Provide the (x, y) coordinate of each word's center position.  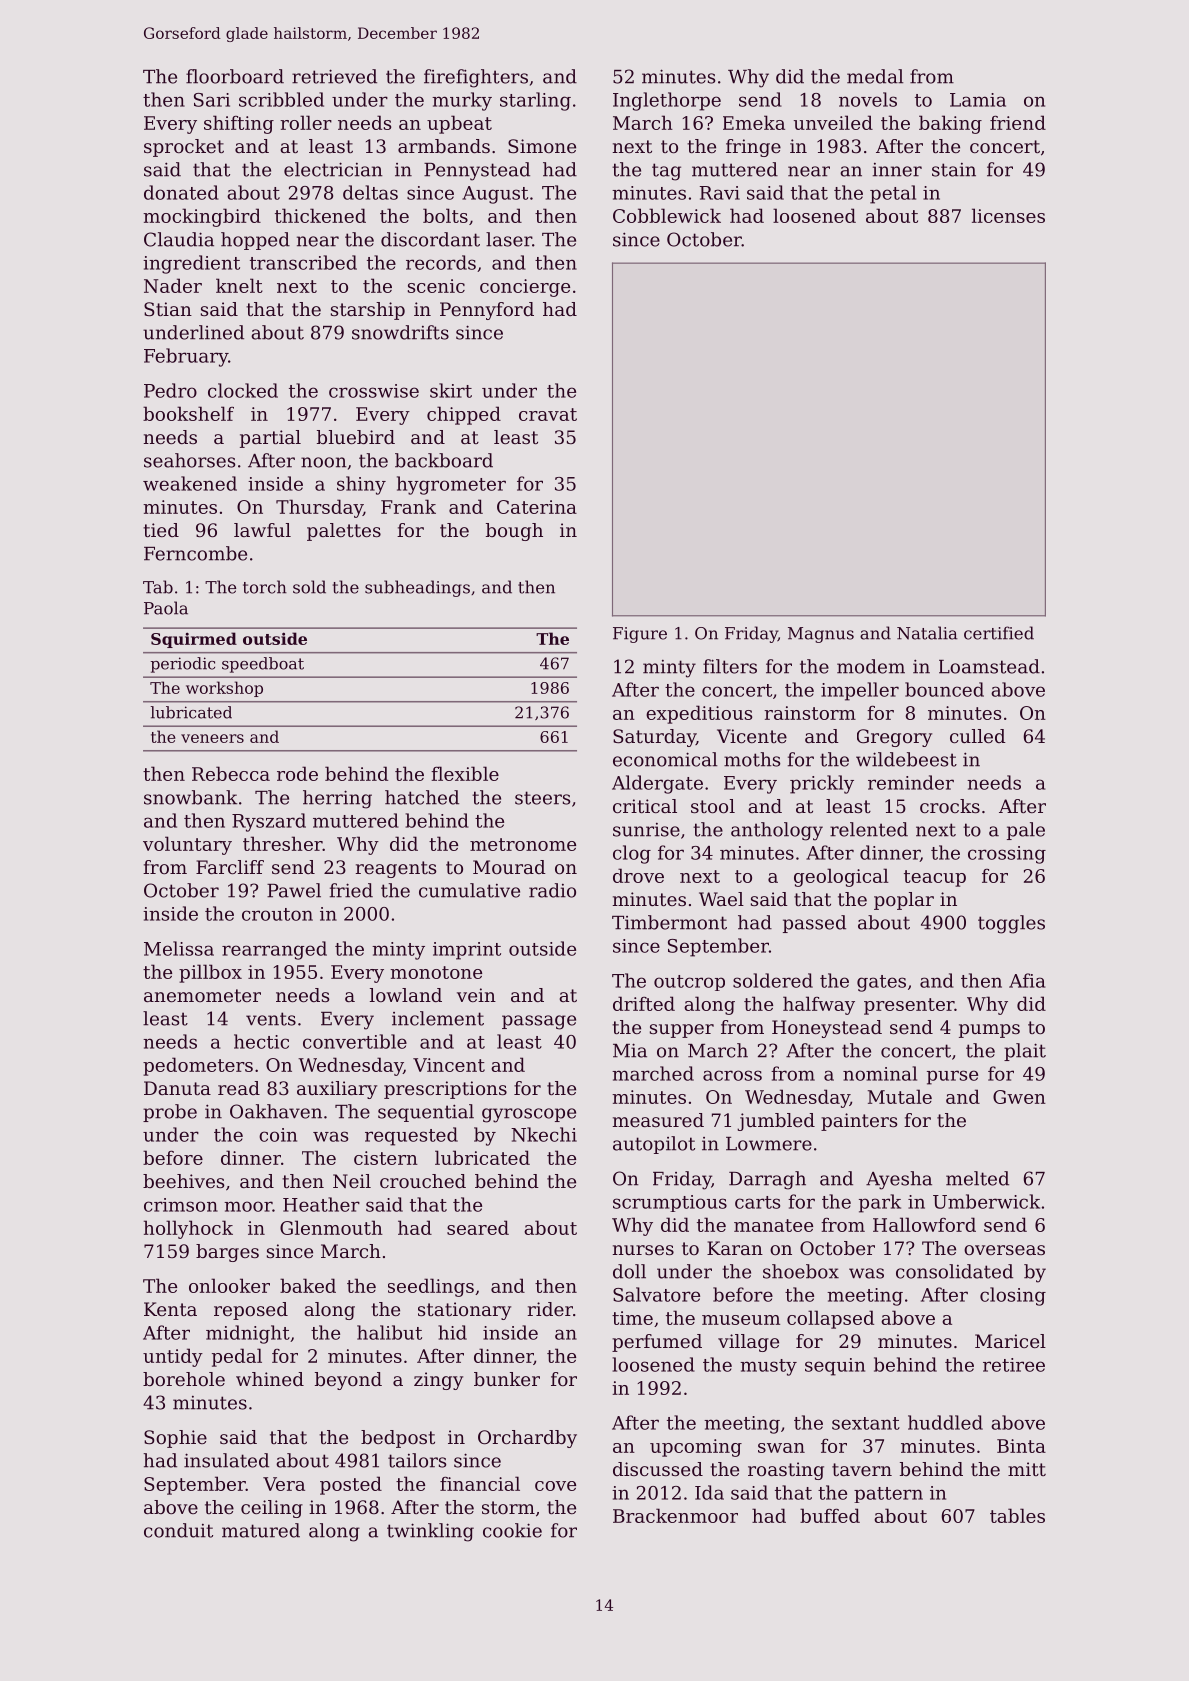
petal (893, 194)
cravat (548, 414)
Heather (321, 1204)
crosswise (374, 391)
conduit (178, 1530)
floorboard (235, 76)
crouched (423, 1181)
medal (875, 76)
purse (952, 1077)
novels (868, 99)
